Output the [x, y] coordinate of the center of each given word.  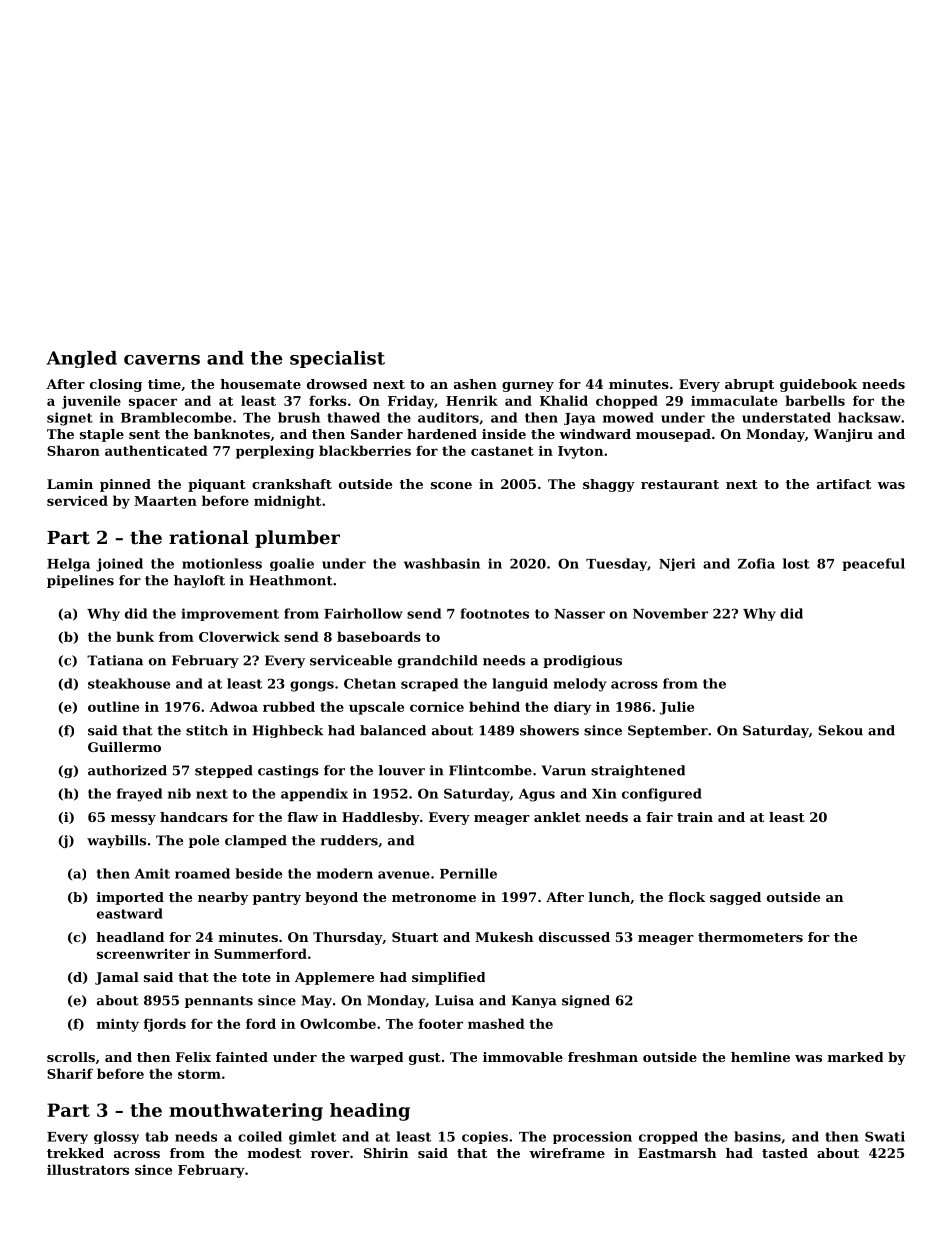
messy [133, 820]
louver [402, 770]
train [695, 817]
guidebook [818, 385]
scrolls [71, 1057]
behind [494, 706]
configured [662, 795]
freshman [603, 1057]
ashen [475, 384]
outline [113, 706]
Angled [82, 359]
